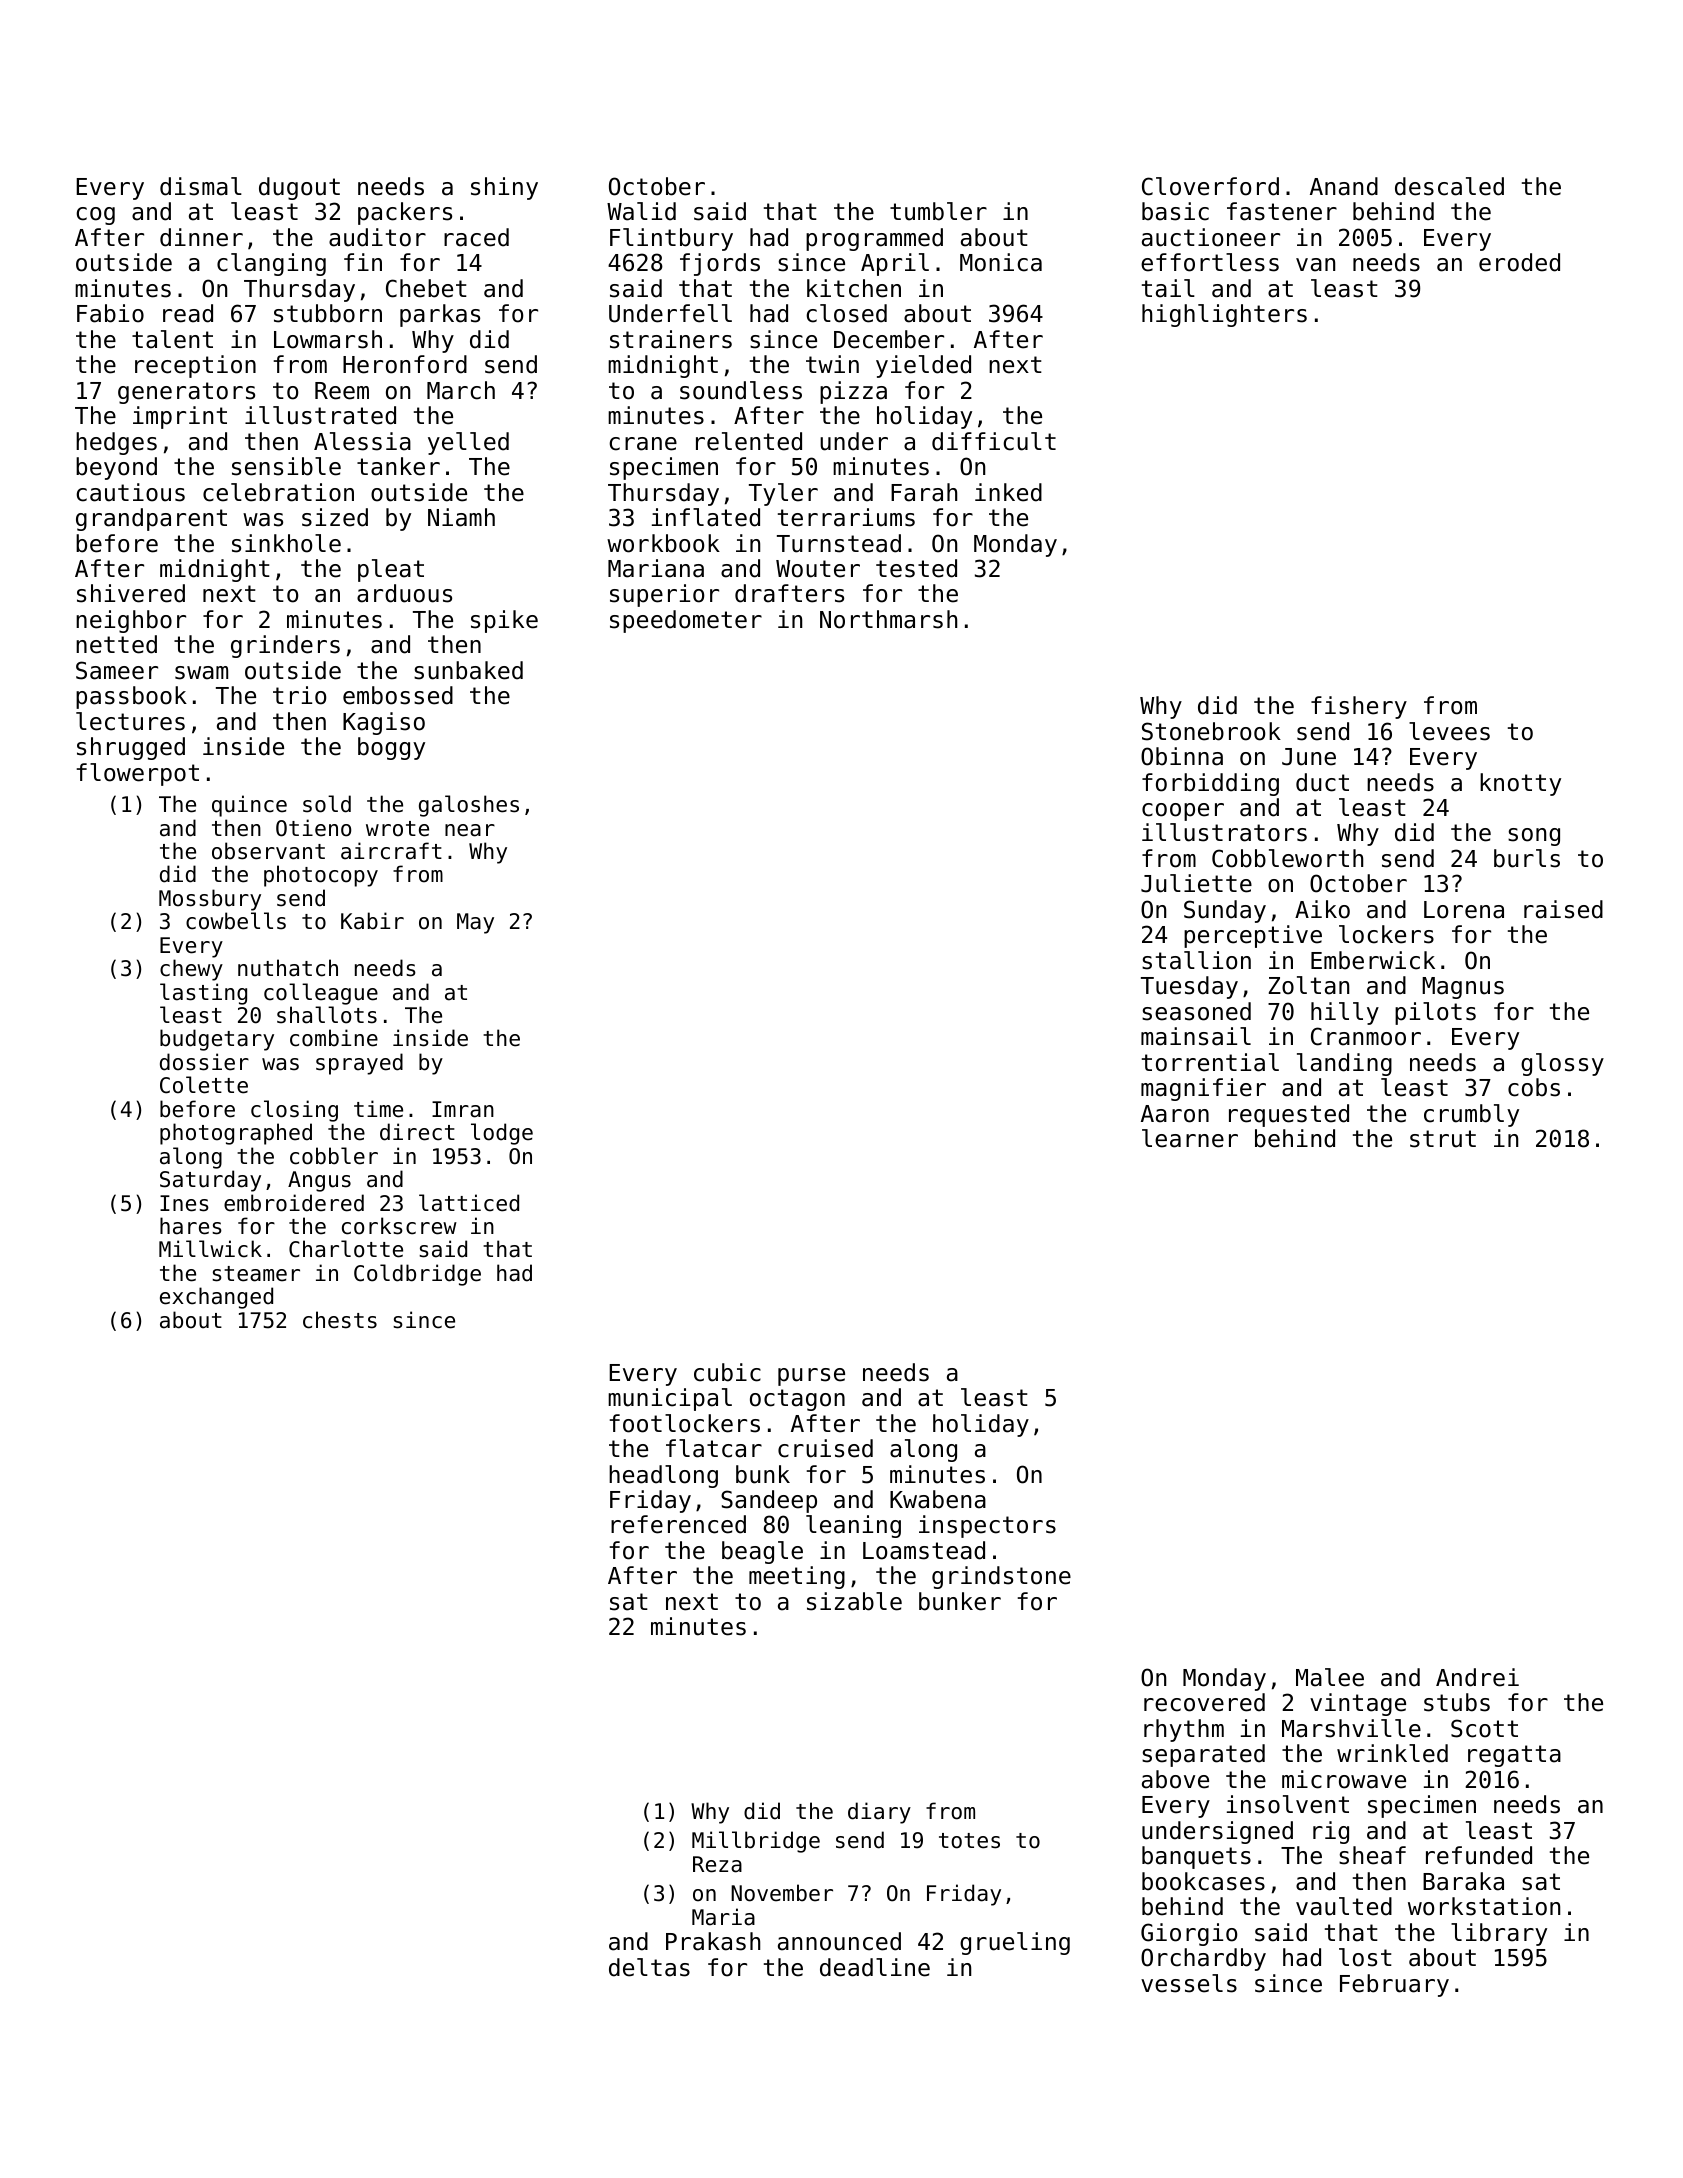 The image size is (1683, 2178). What do you see at coordinates (938, 211) in the page?
I see `tumbler` at bounding box center [938, 211].
